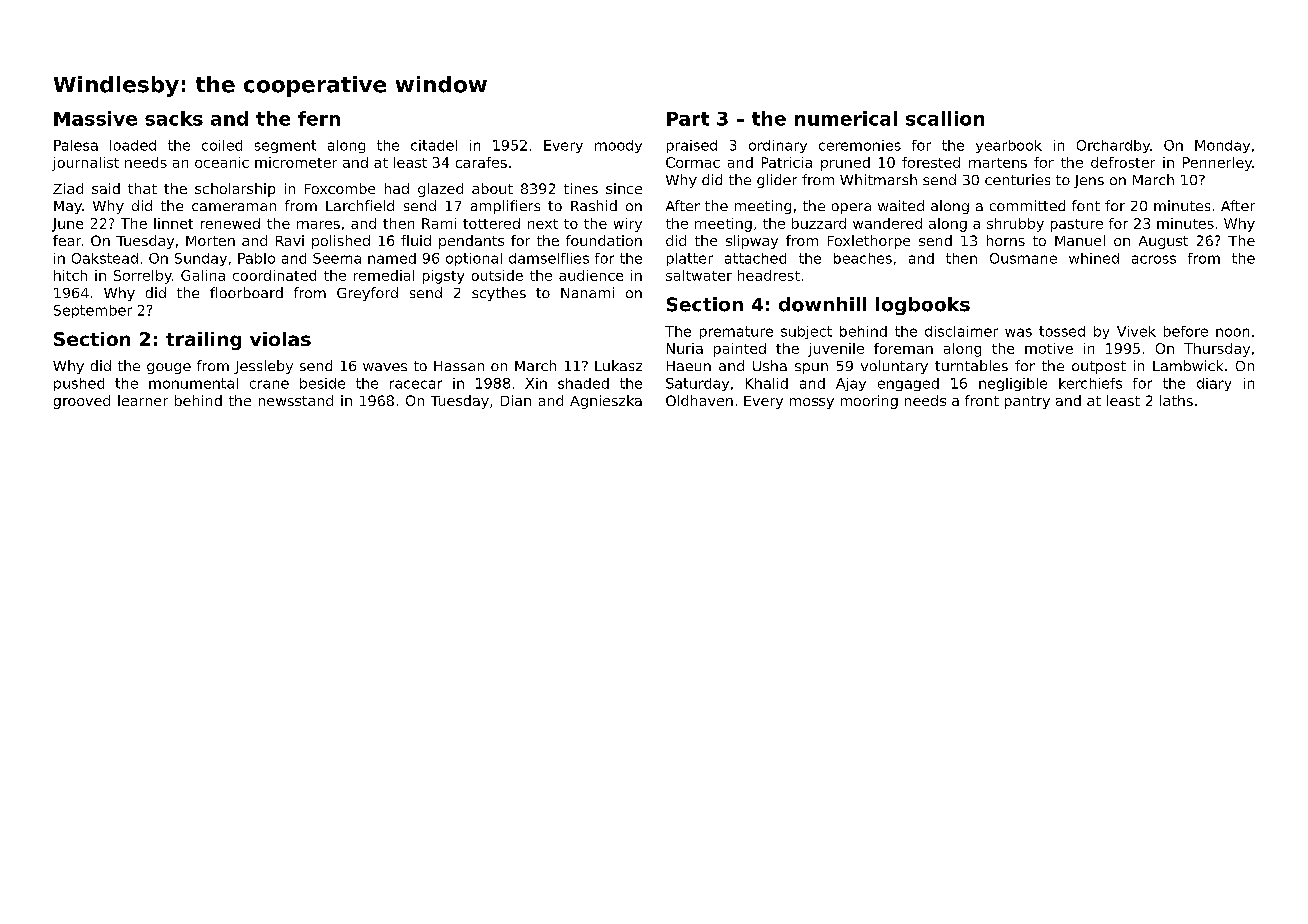 This image has width=1308, height=924. What do you see at coordinates (384, 275) in the image?
I see `remedial` at bounding box center [384, 275].
